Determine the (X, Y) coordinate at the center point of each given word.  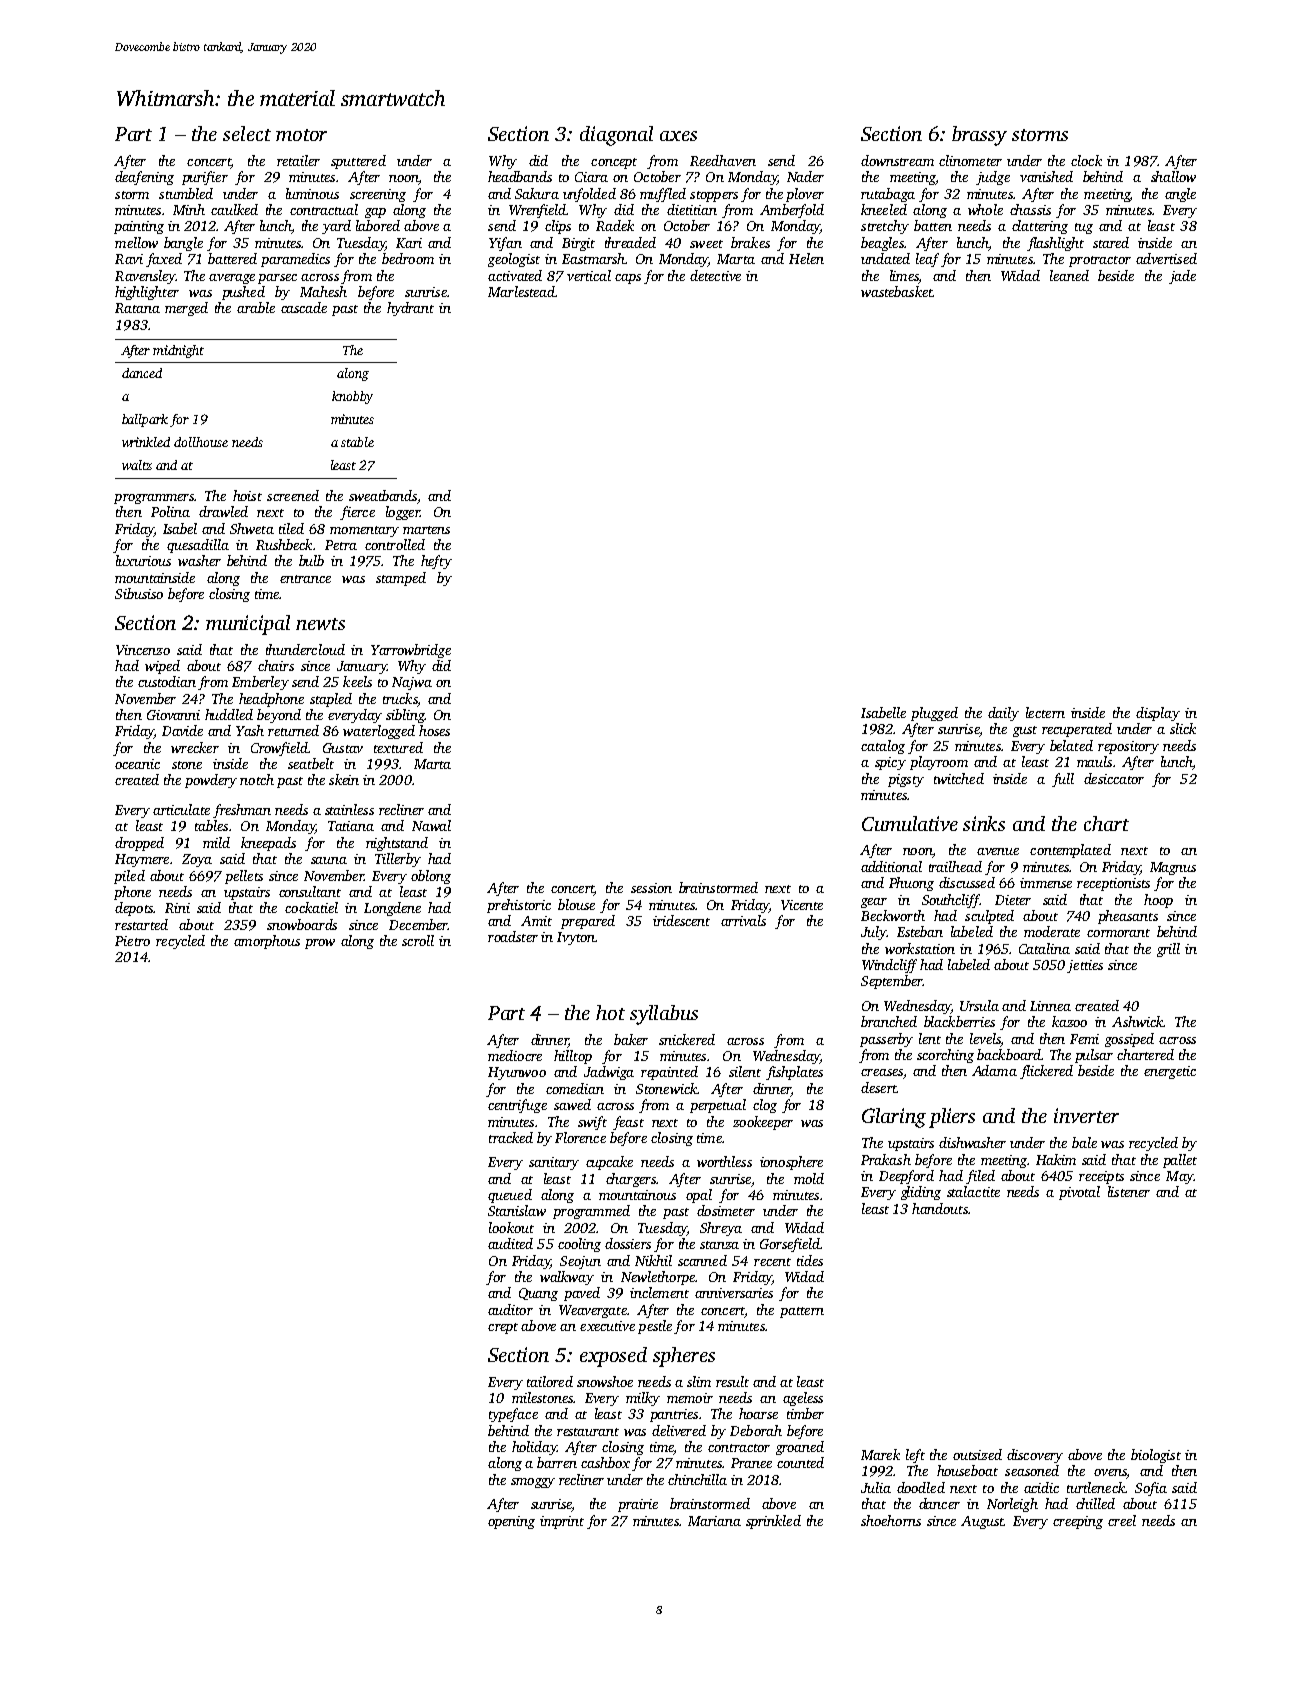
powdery (211, 781)
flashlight (1055, 244)
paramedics (295, 260)
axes (678, 136)
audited (510, 1243)
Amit (536, 921)
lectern (1045, 712)
